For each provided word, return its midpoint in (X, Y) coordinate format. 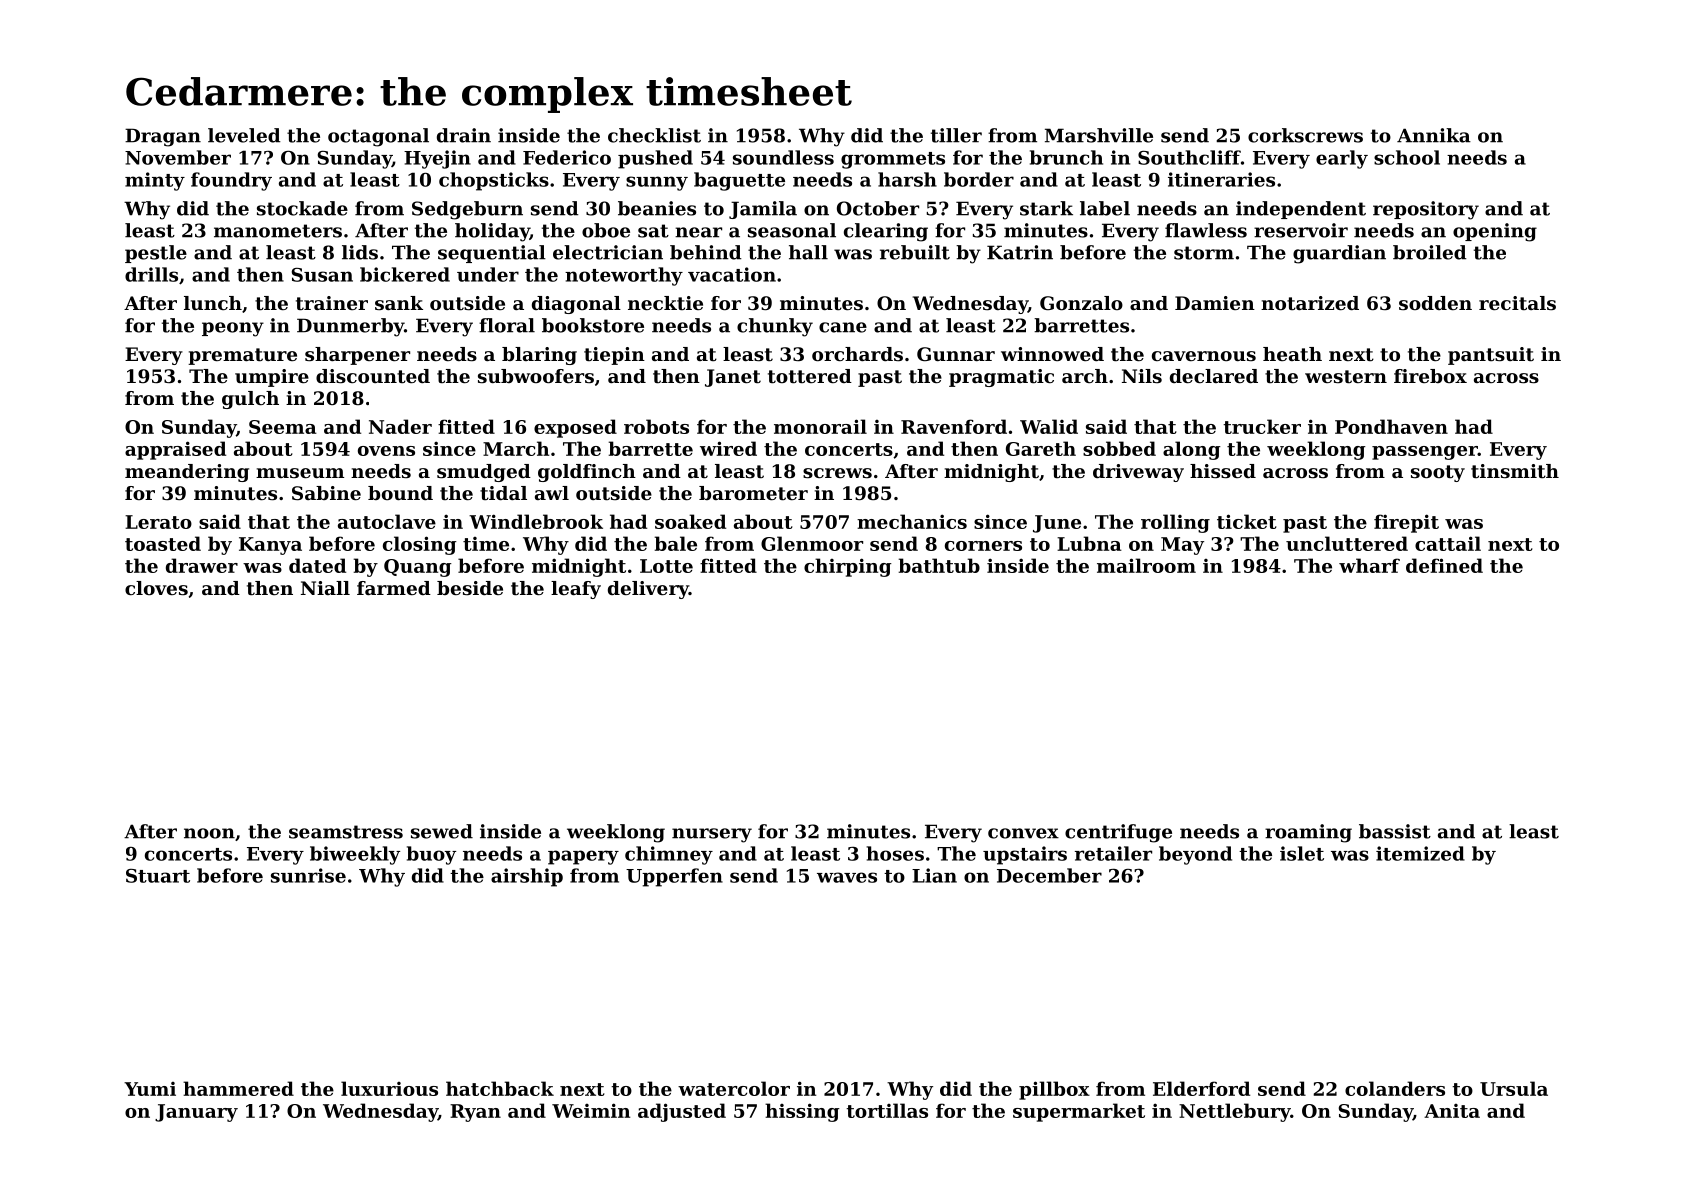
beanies (657, 208)
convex (1023, 833)
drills (151, 274)
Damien (1215, 303)
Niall (325, 588)
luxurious (389, 1088)
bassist (1395, 831)
